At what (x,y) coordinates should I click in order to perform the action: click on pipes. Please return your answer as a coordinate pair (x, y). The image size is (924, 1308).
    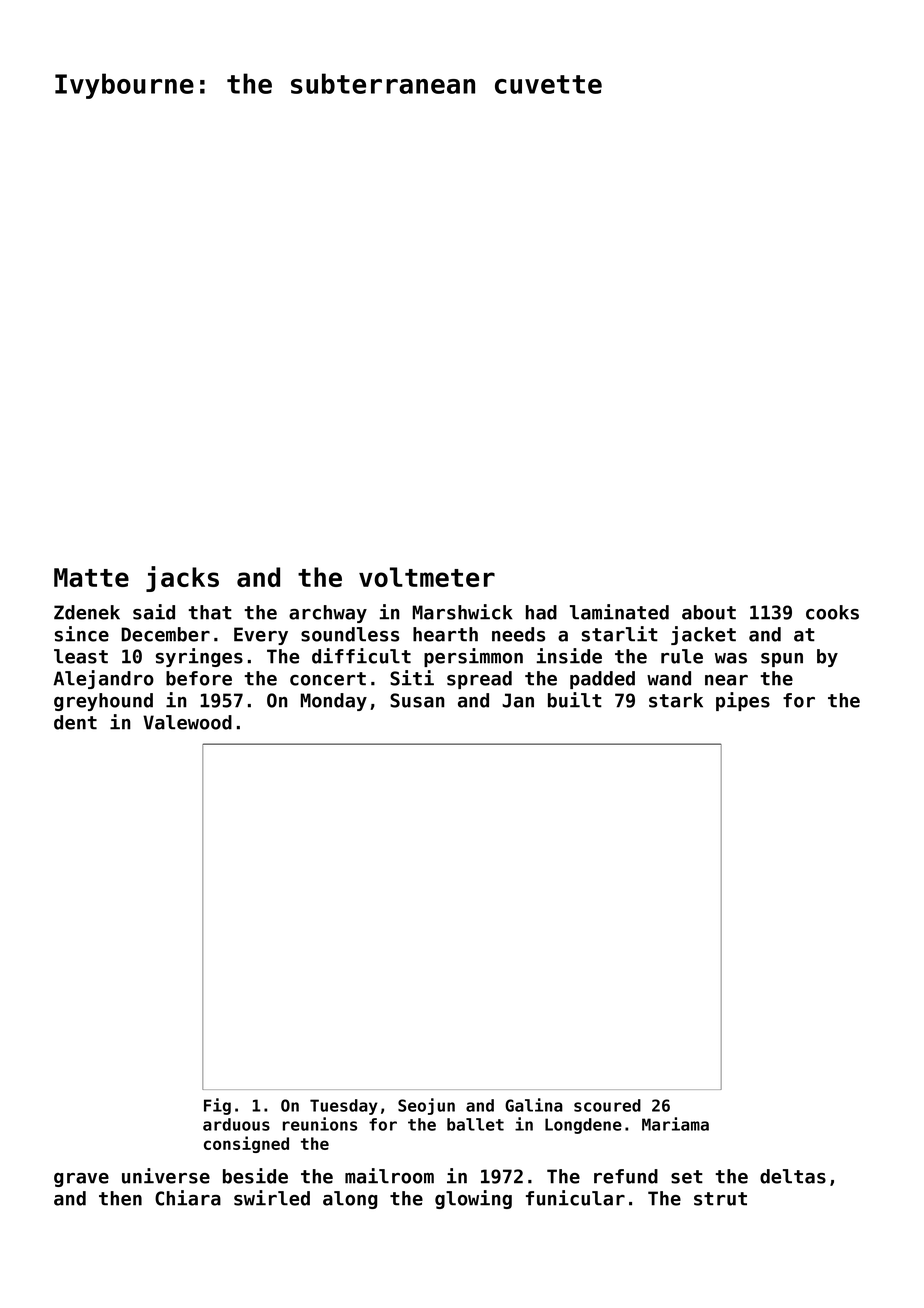
    Looking at the image, I should click on (743, 701).
